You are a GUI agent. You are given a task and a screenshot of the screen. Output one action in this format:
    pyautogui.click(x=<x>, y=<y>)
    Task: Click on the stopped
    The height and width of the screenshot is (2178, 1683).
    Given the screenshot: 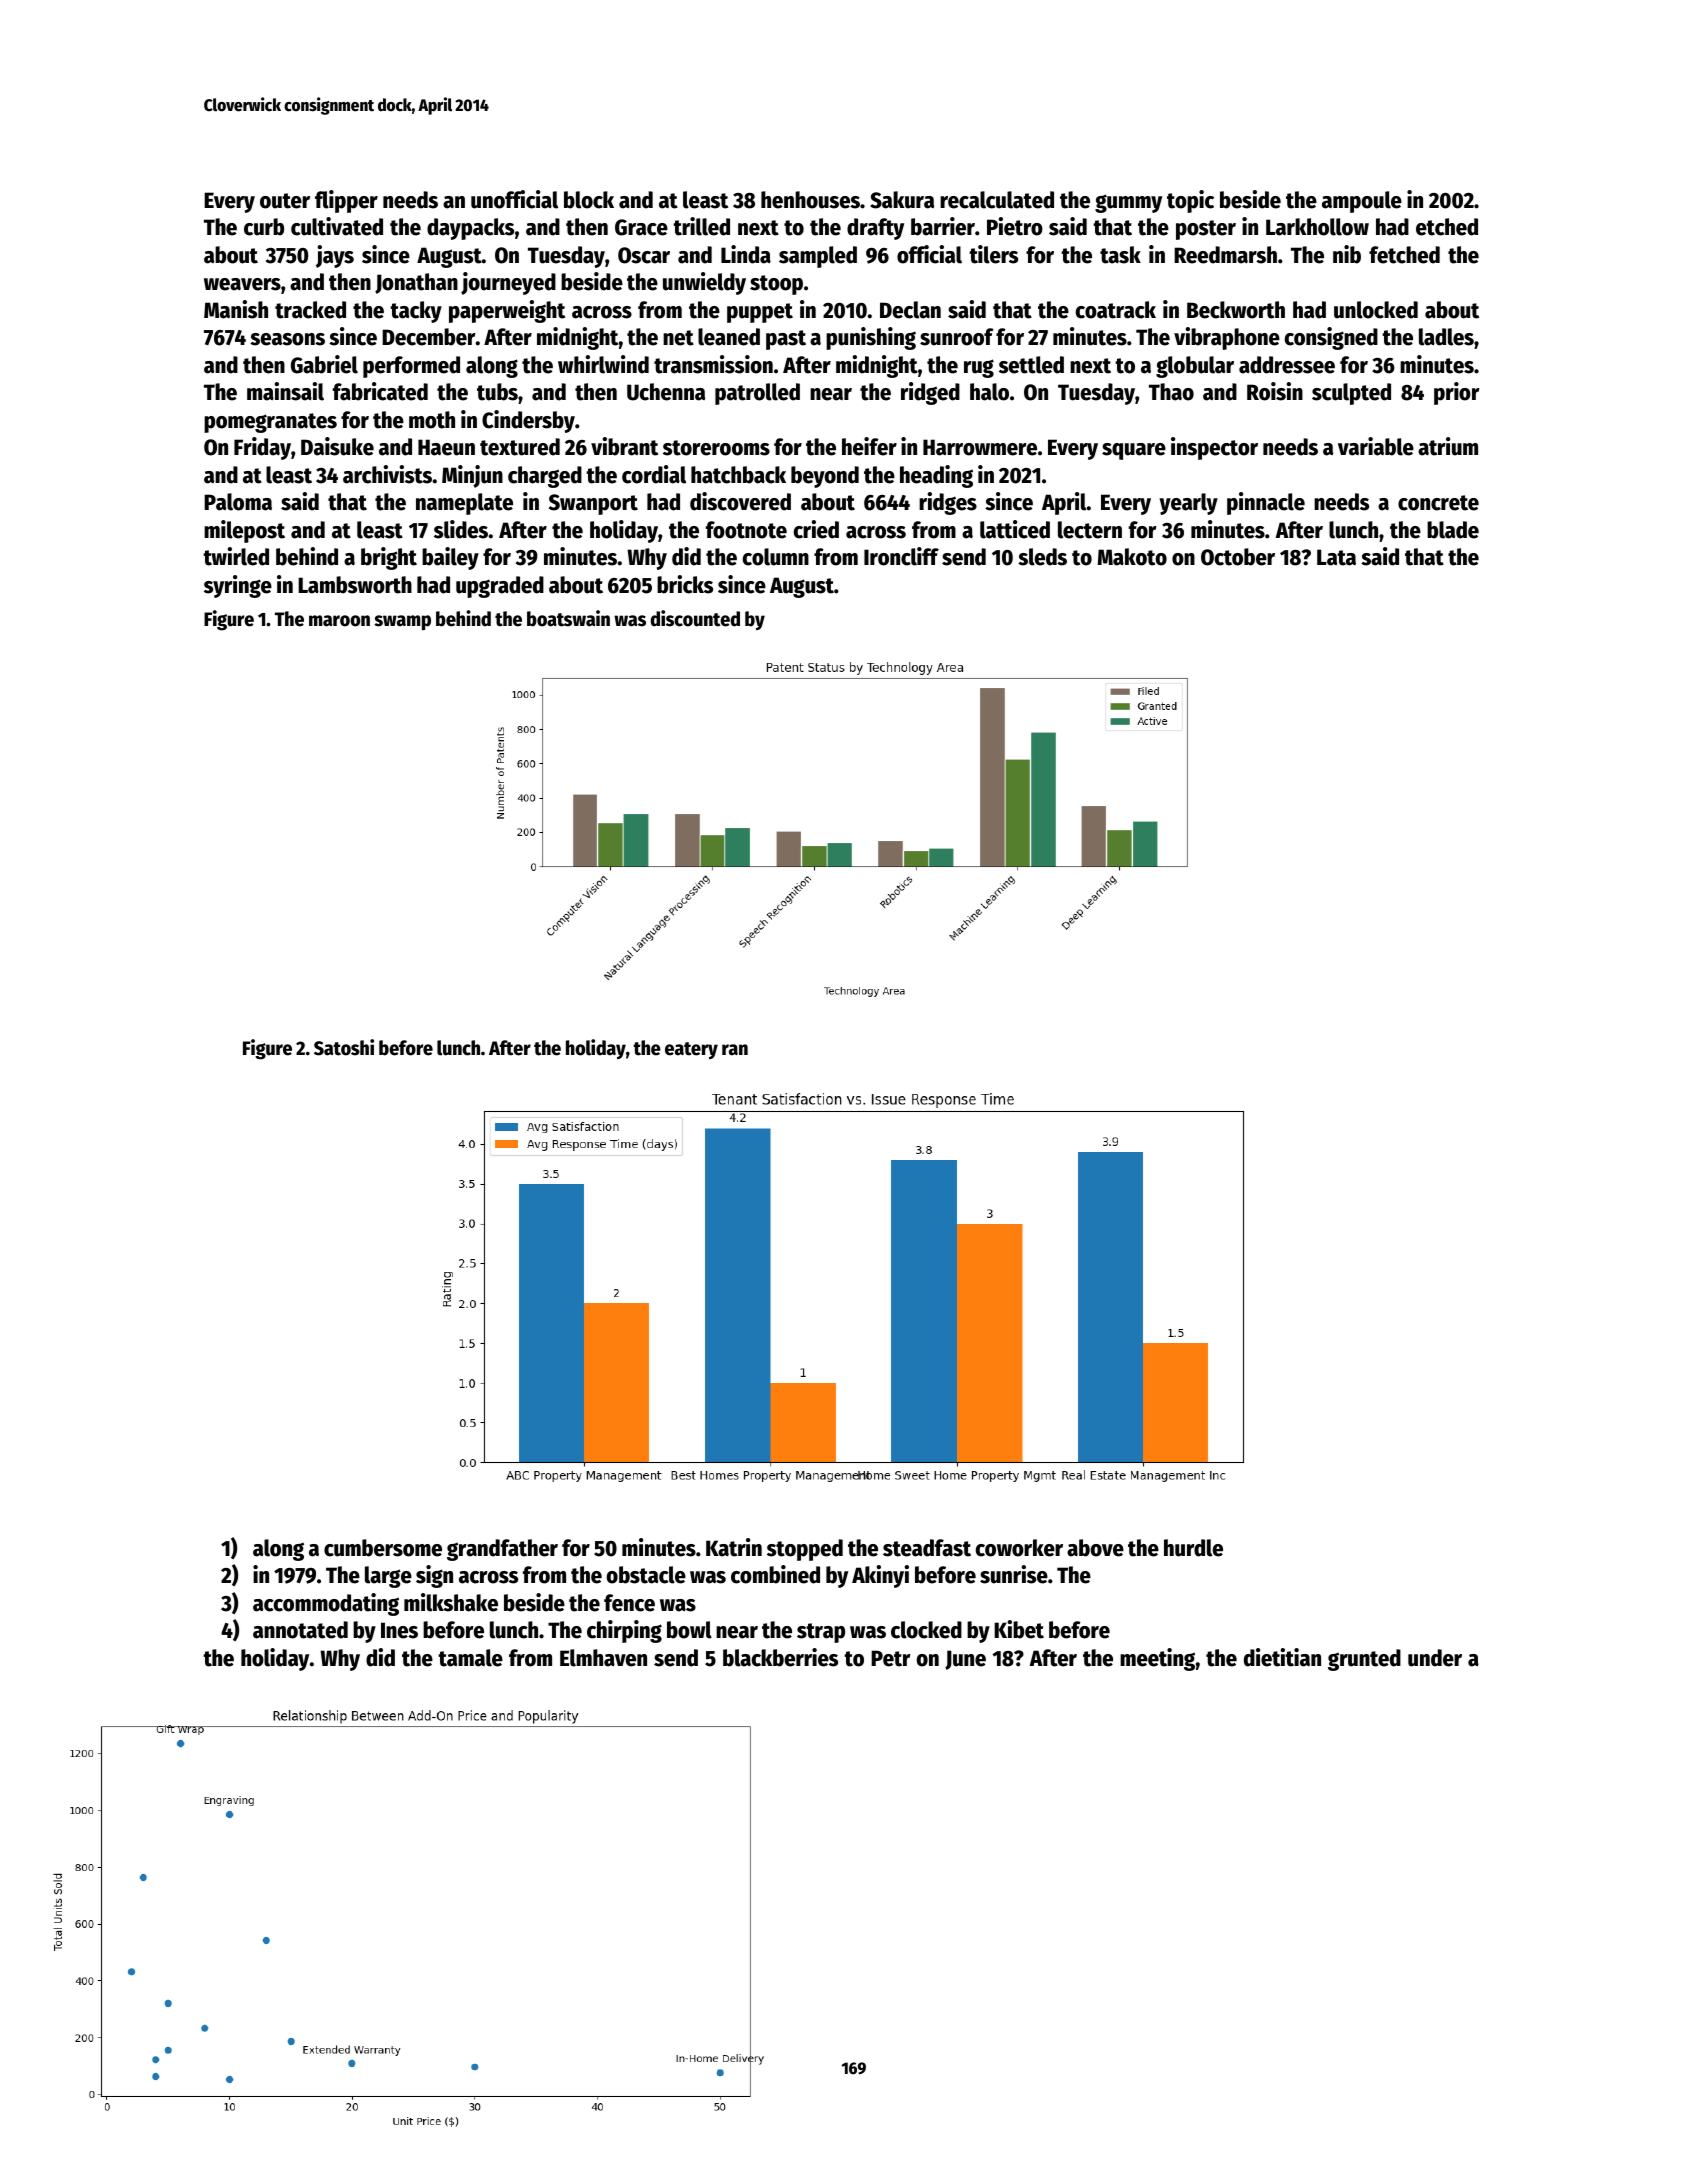 What is the action you would take?
    pyautogui.click(x=805, y=1550)
